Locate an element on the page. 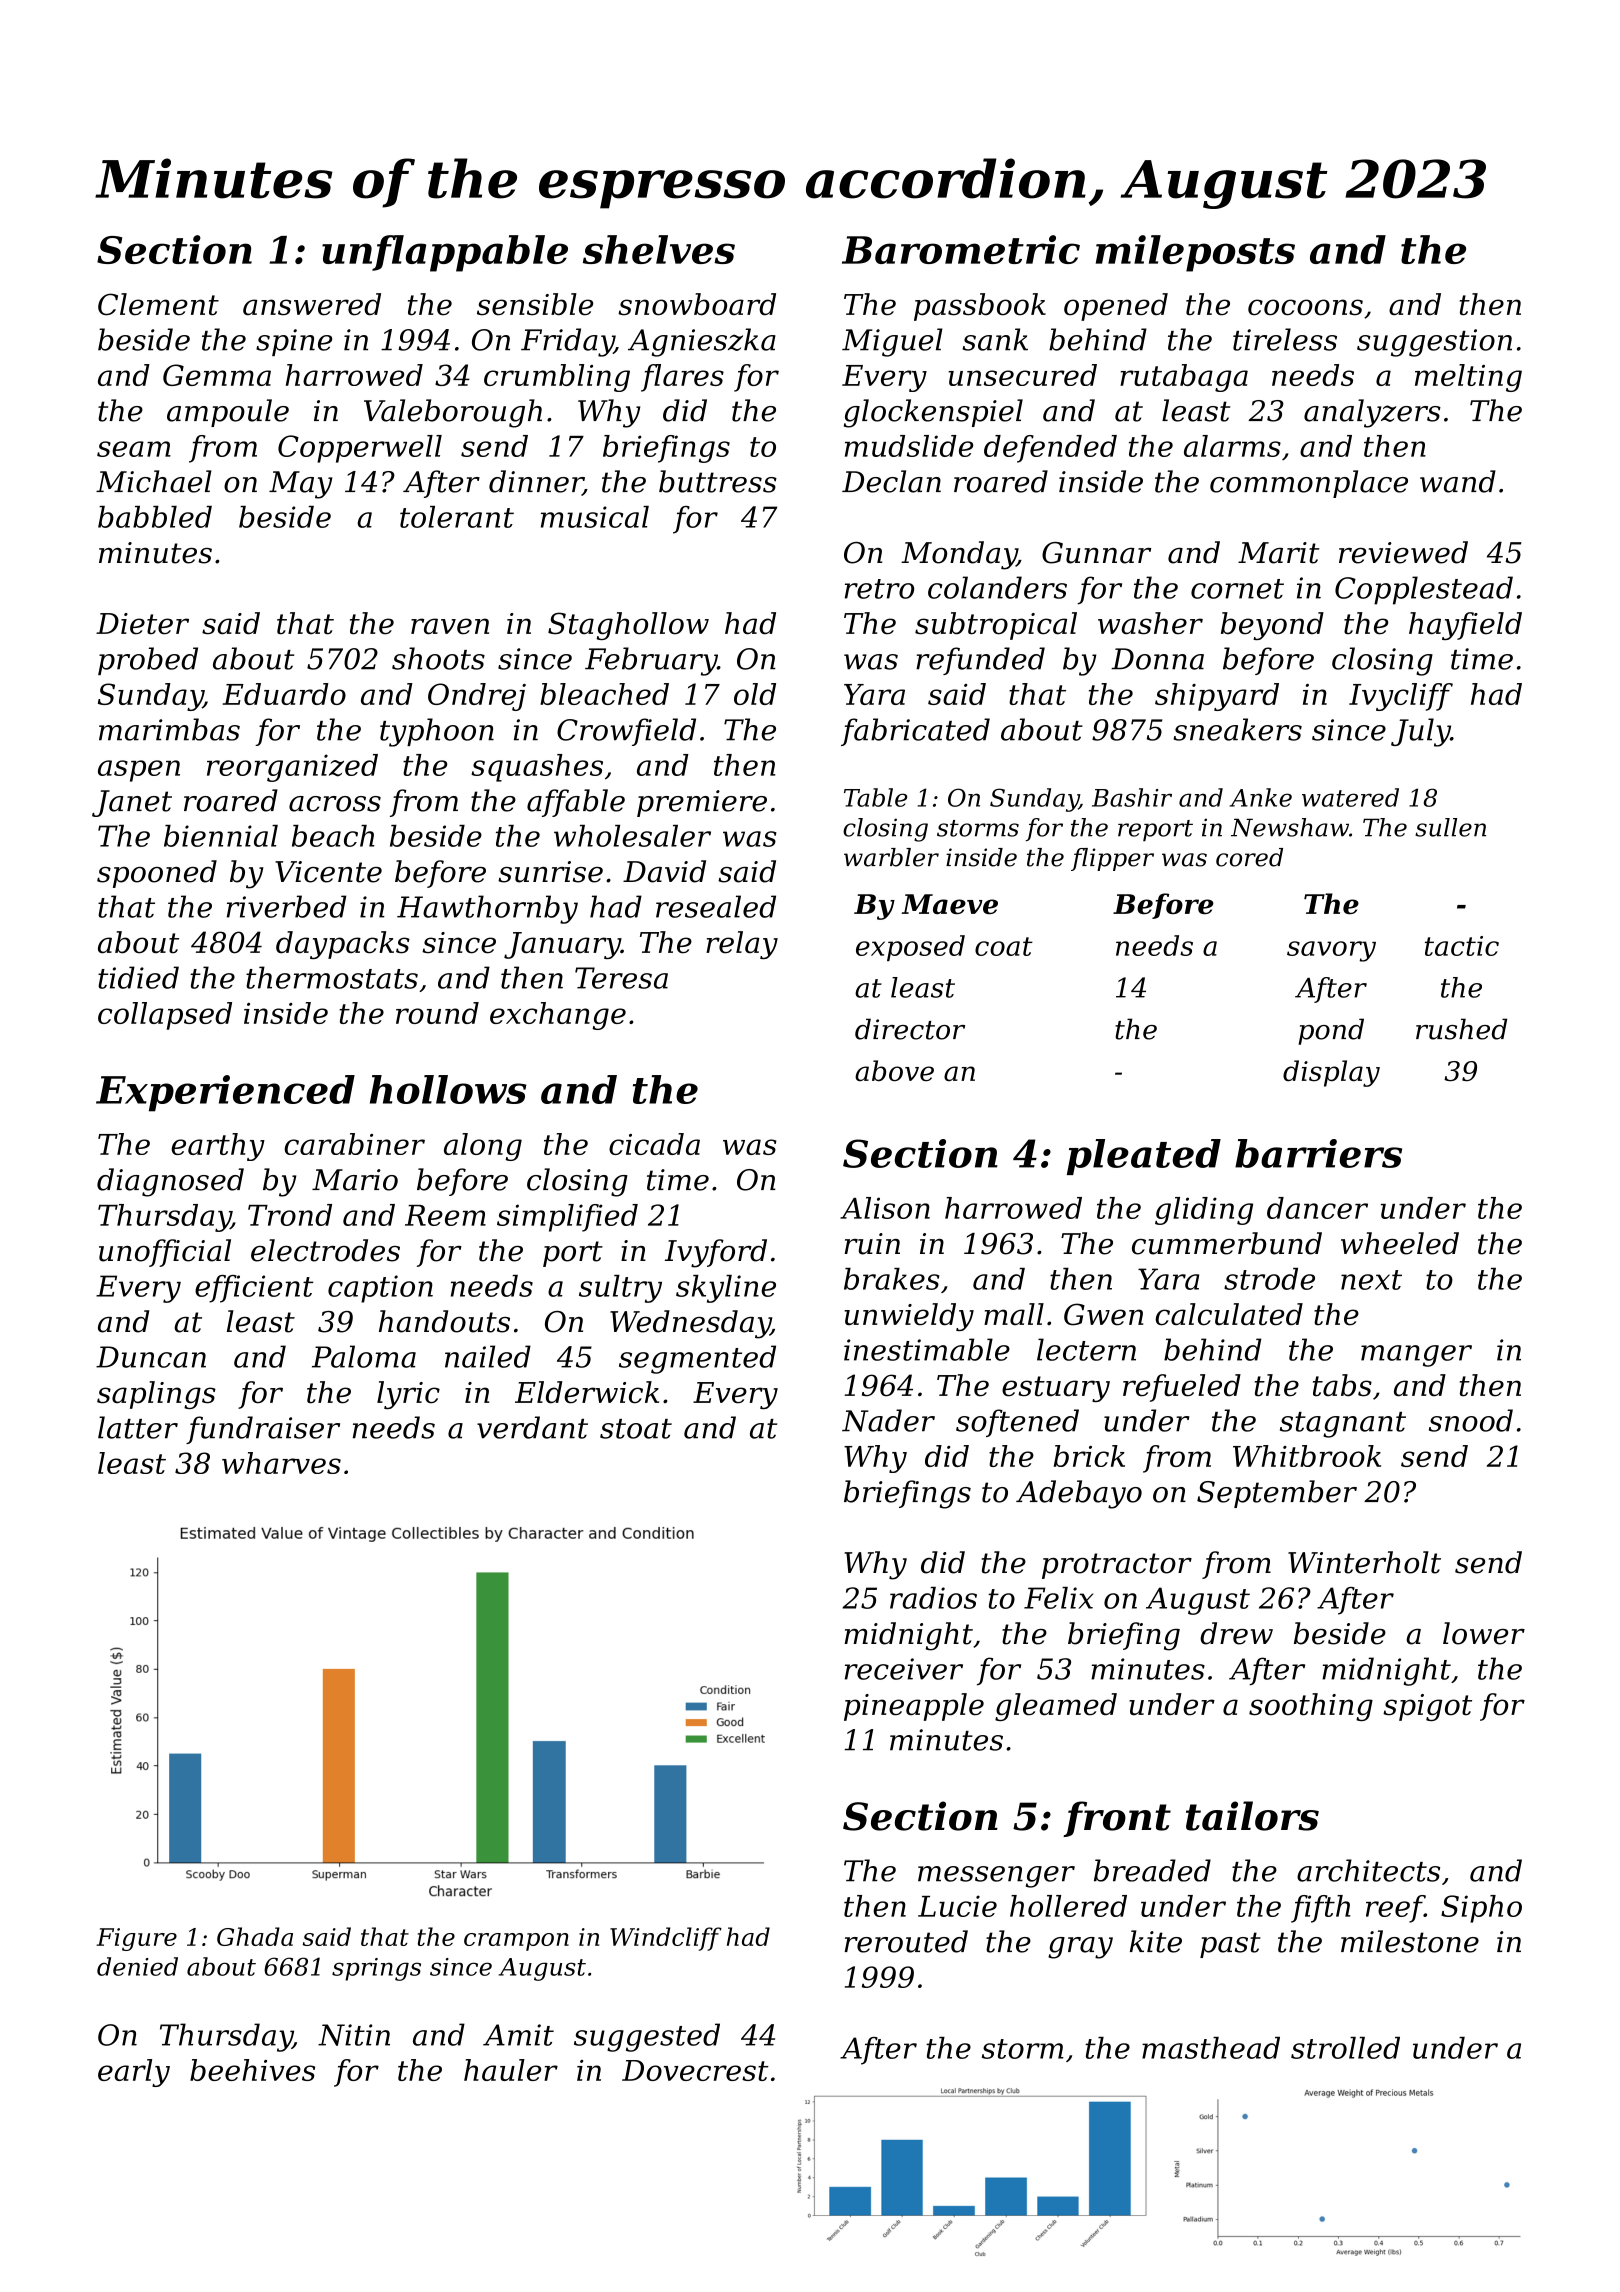 The width and height of the document is (1620, 2292). denied is located at coordinates (137, 1966).
